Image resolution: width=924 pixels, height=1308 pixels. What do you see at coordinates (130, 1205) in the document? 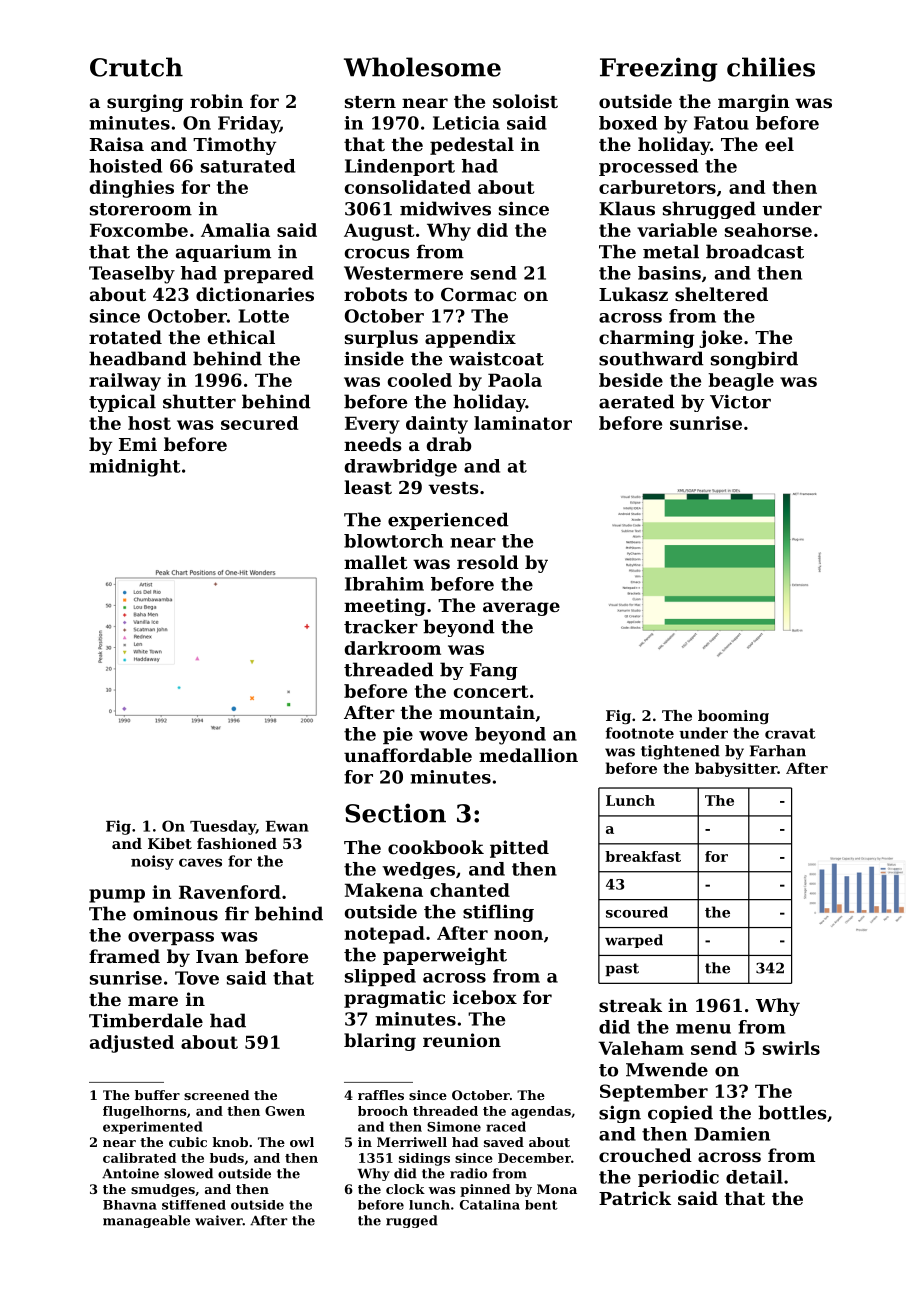
I see `Bhavna` at bounding box center [130, 1205].
